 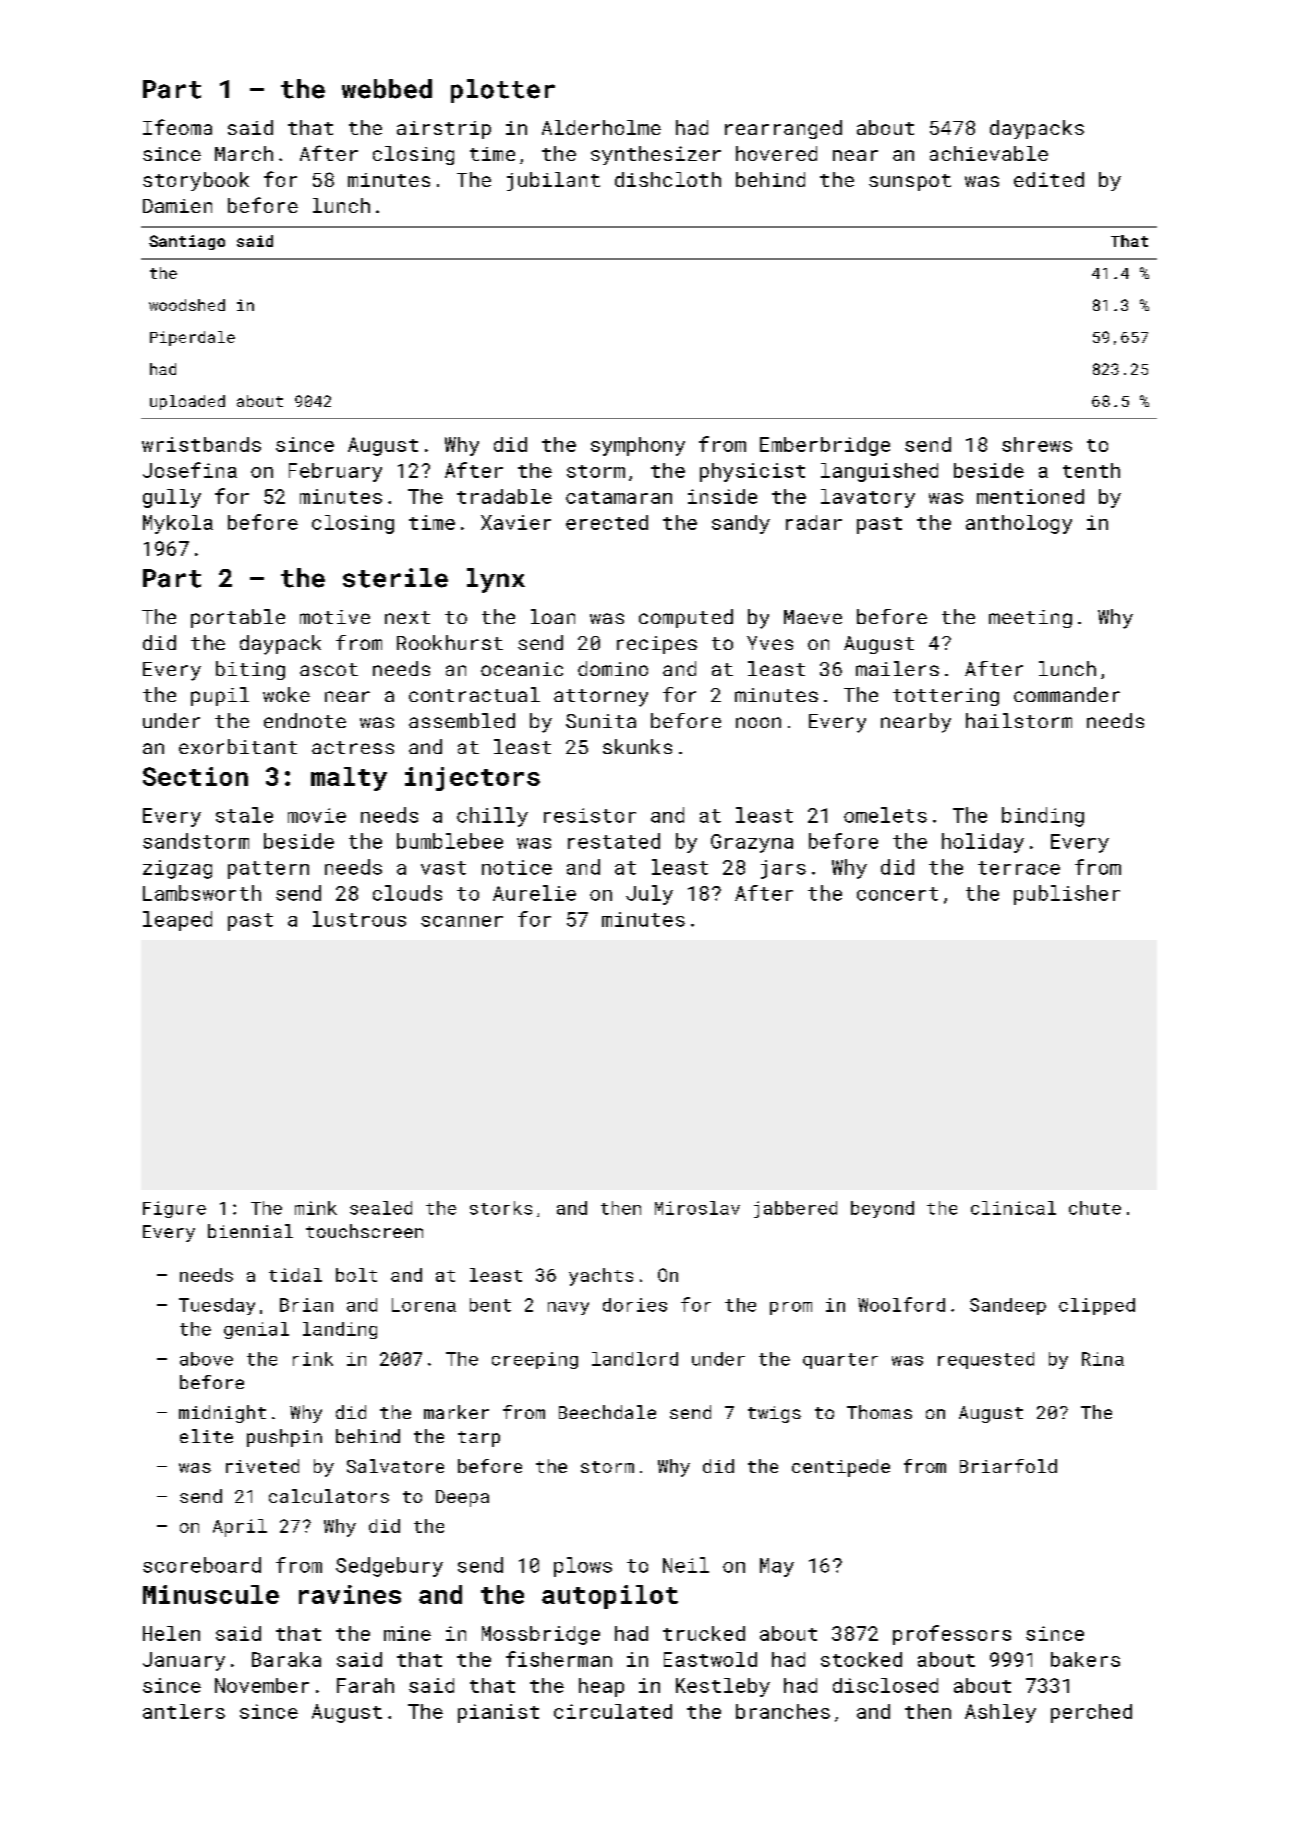 What do you see at coordinates (202, 1565) in the page?
I see `scoreboard` at bounding box center [202, 1565].
